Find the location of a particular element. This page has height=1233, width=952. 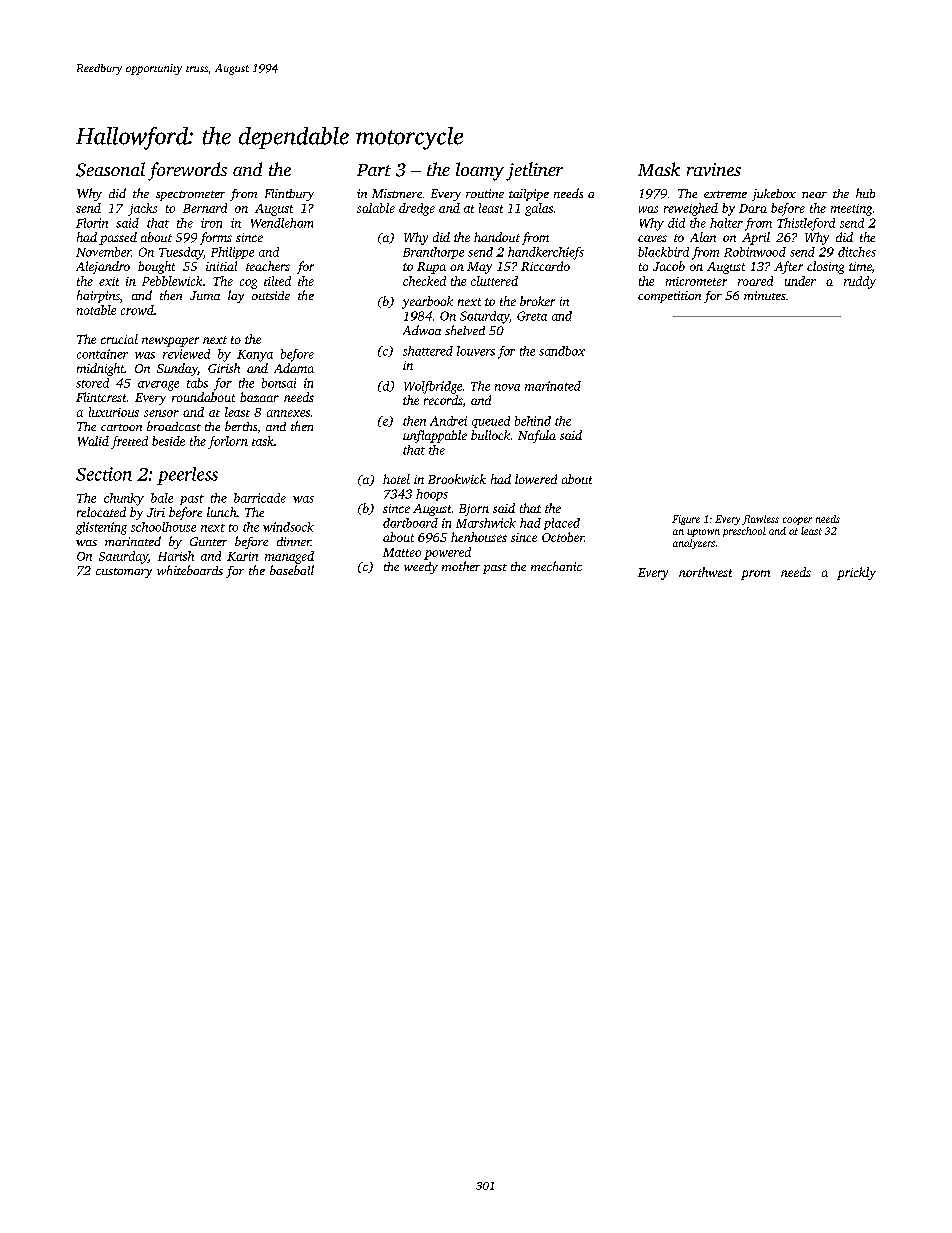

baseball is located at coordinates (292, 570).
